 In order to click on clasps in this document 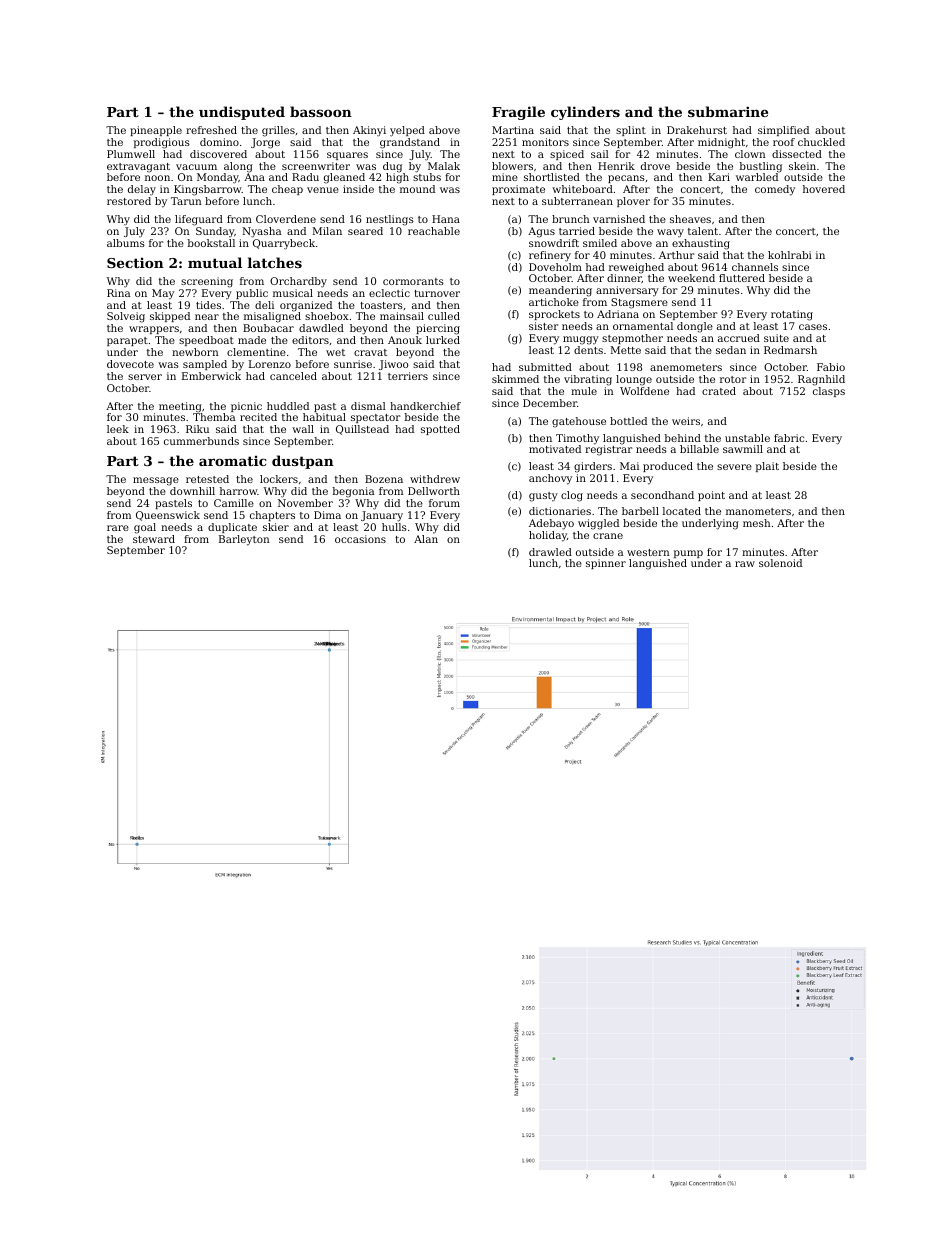, I will do `click(829, 392)`.
